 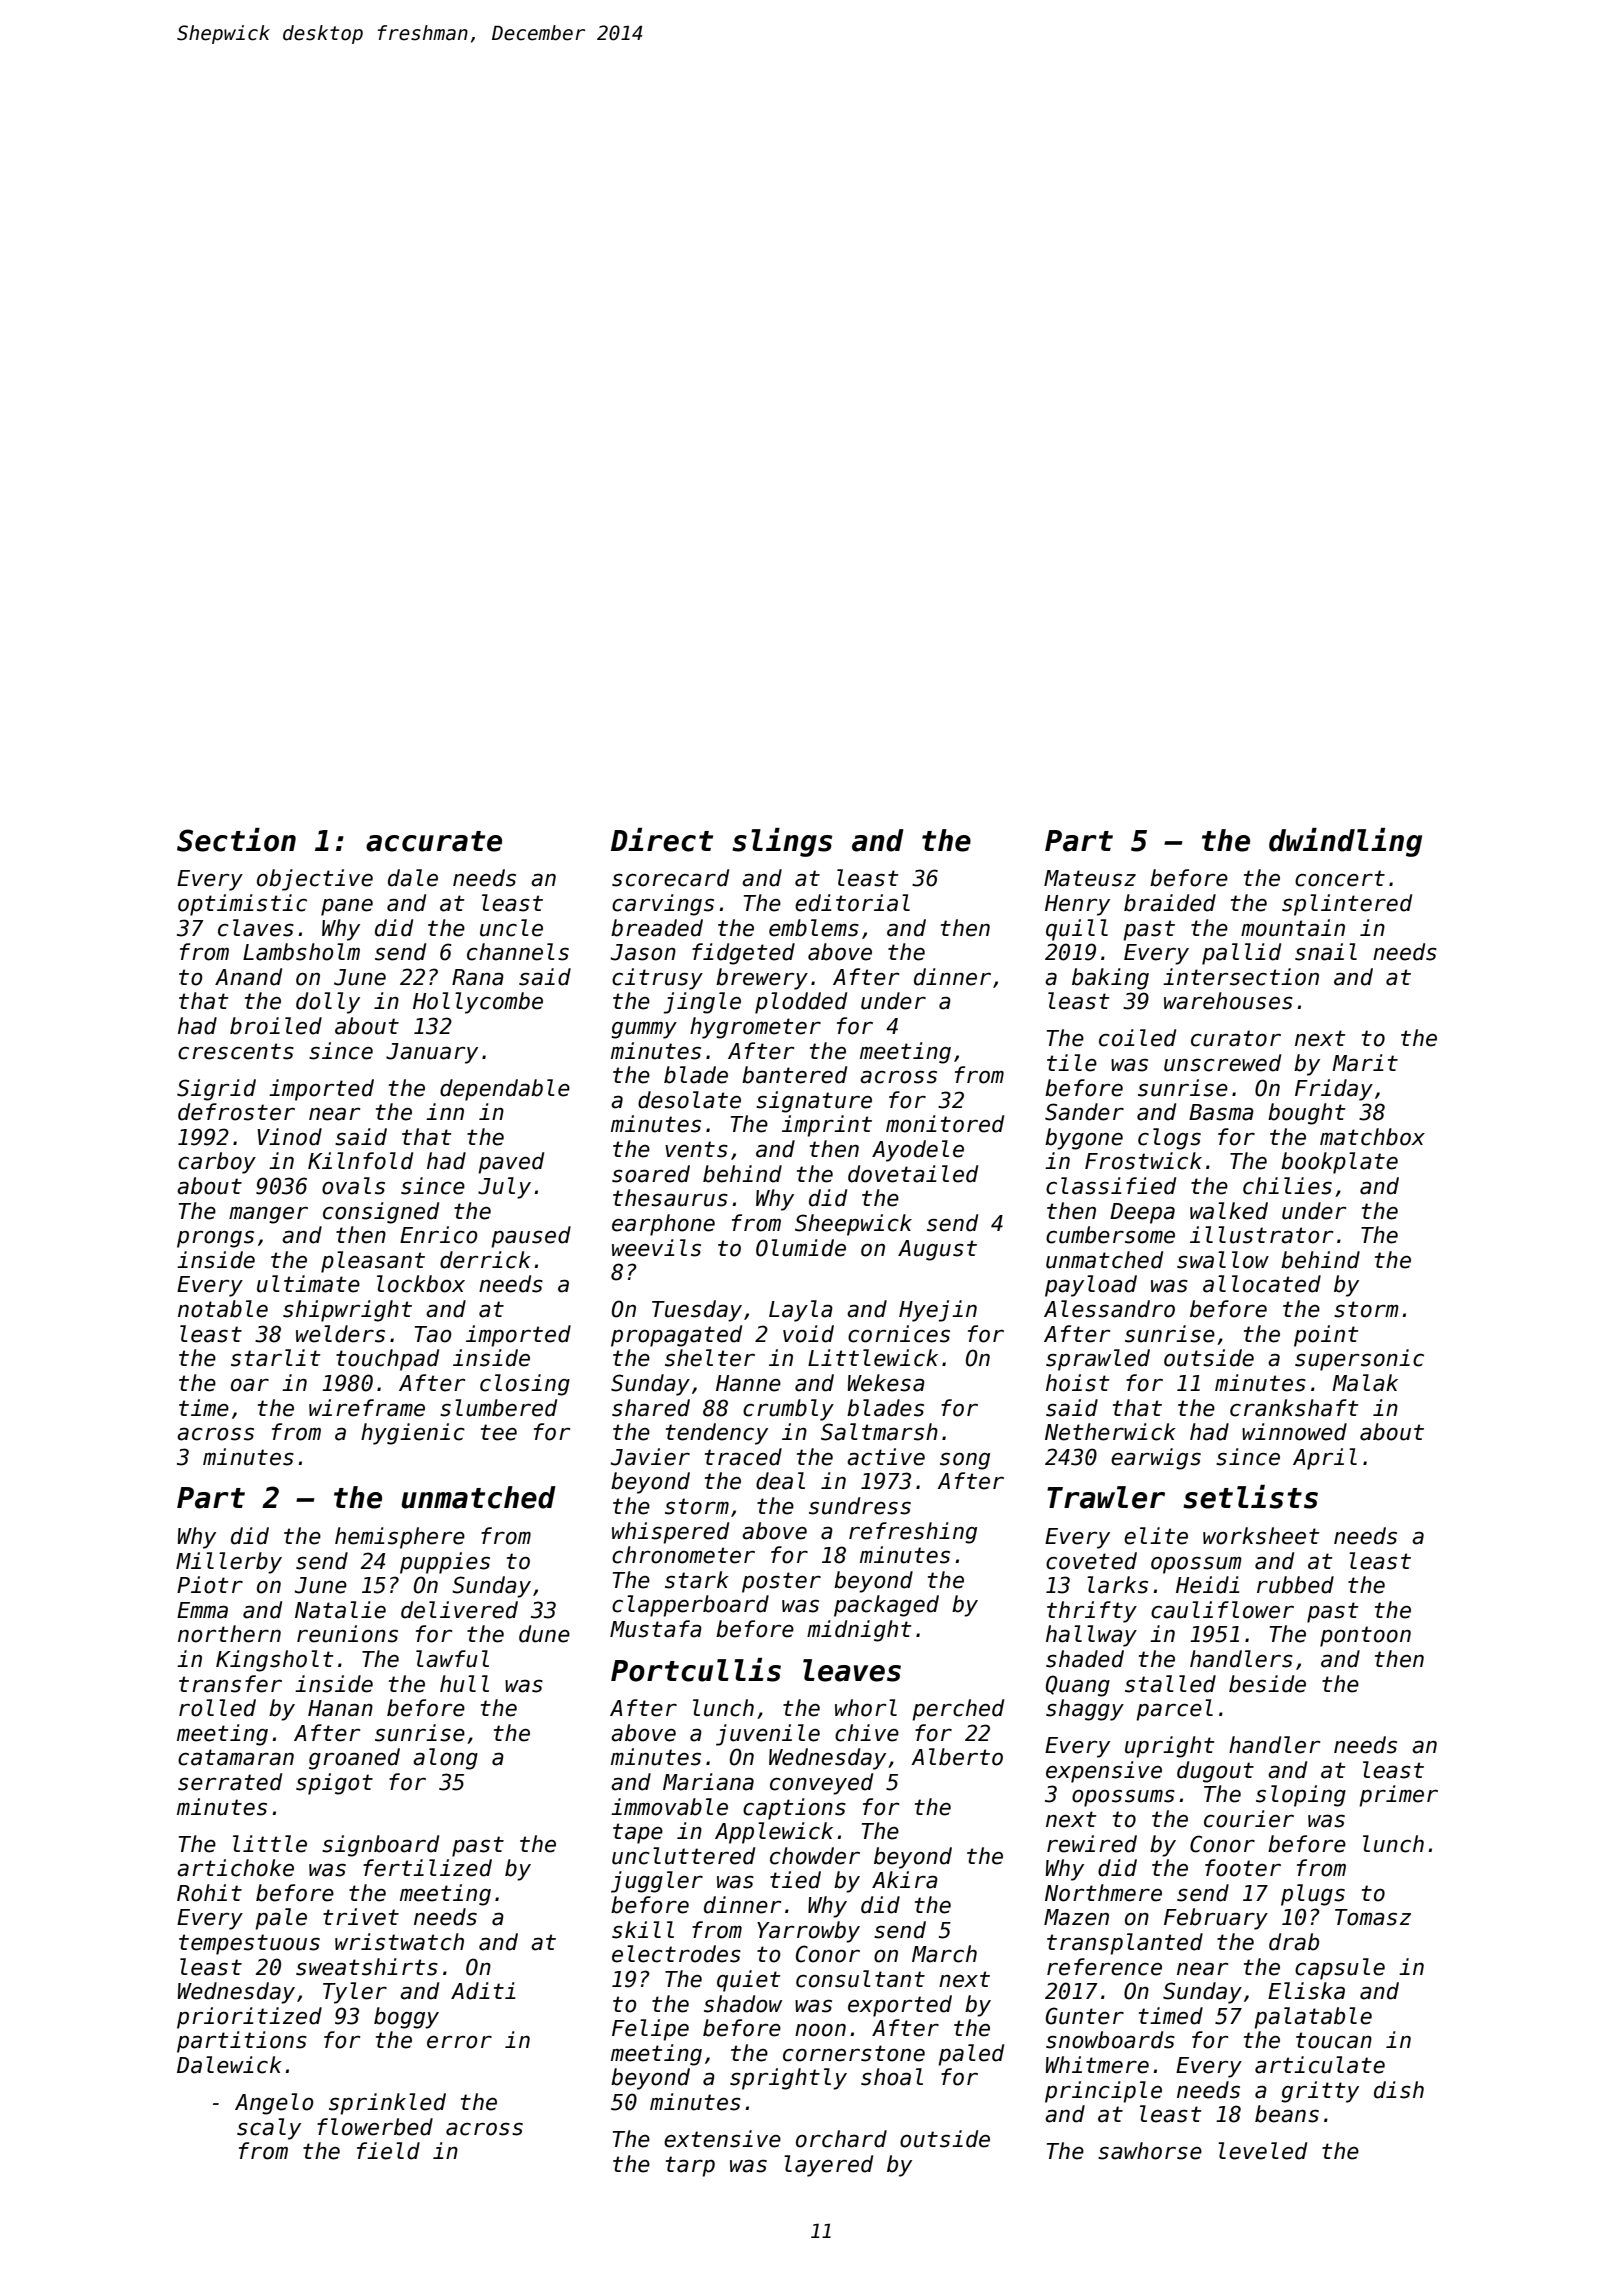 I want to click on hygienic, so click(x=413, y=1434).
